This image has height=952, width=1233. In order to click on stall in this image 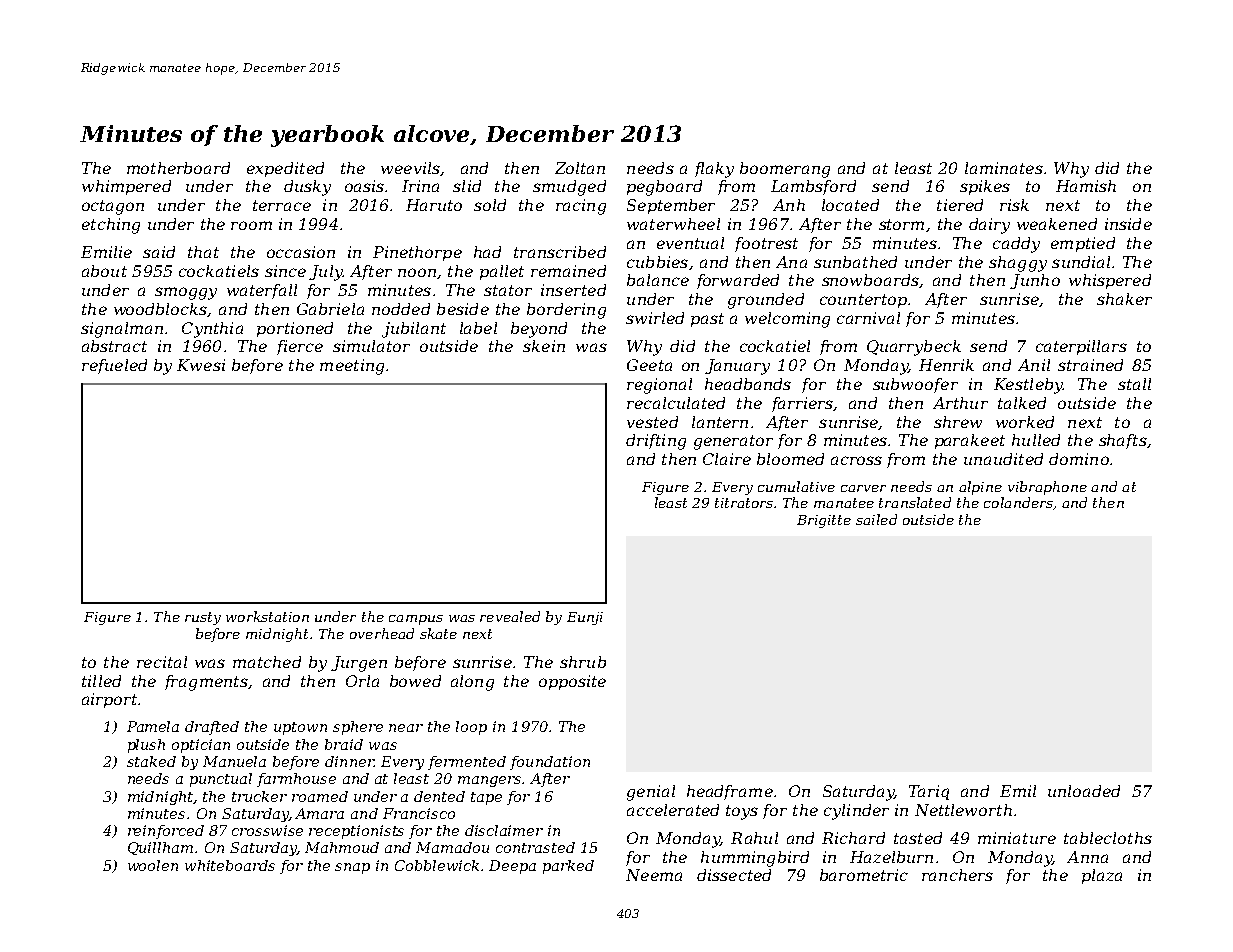, I will do `click(1134, 384)`.
